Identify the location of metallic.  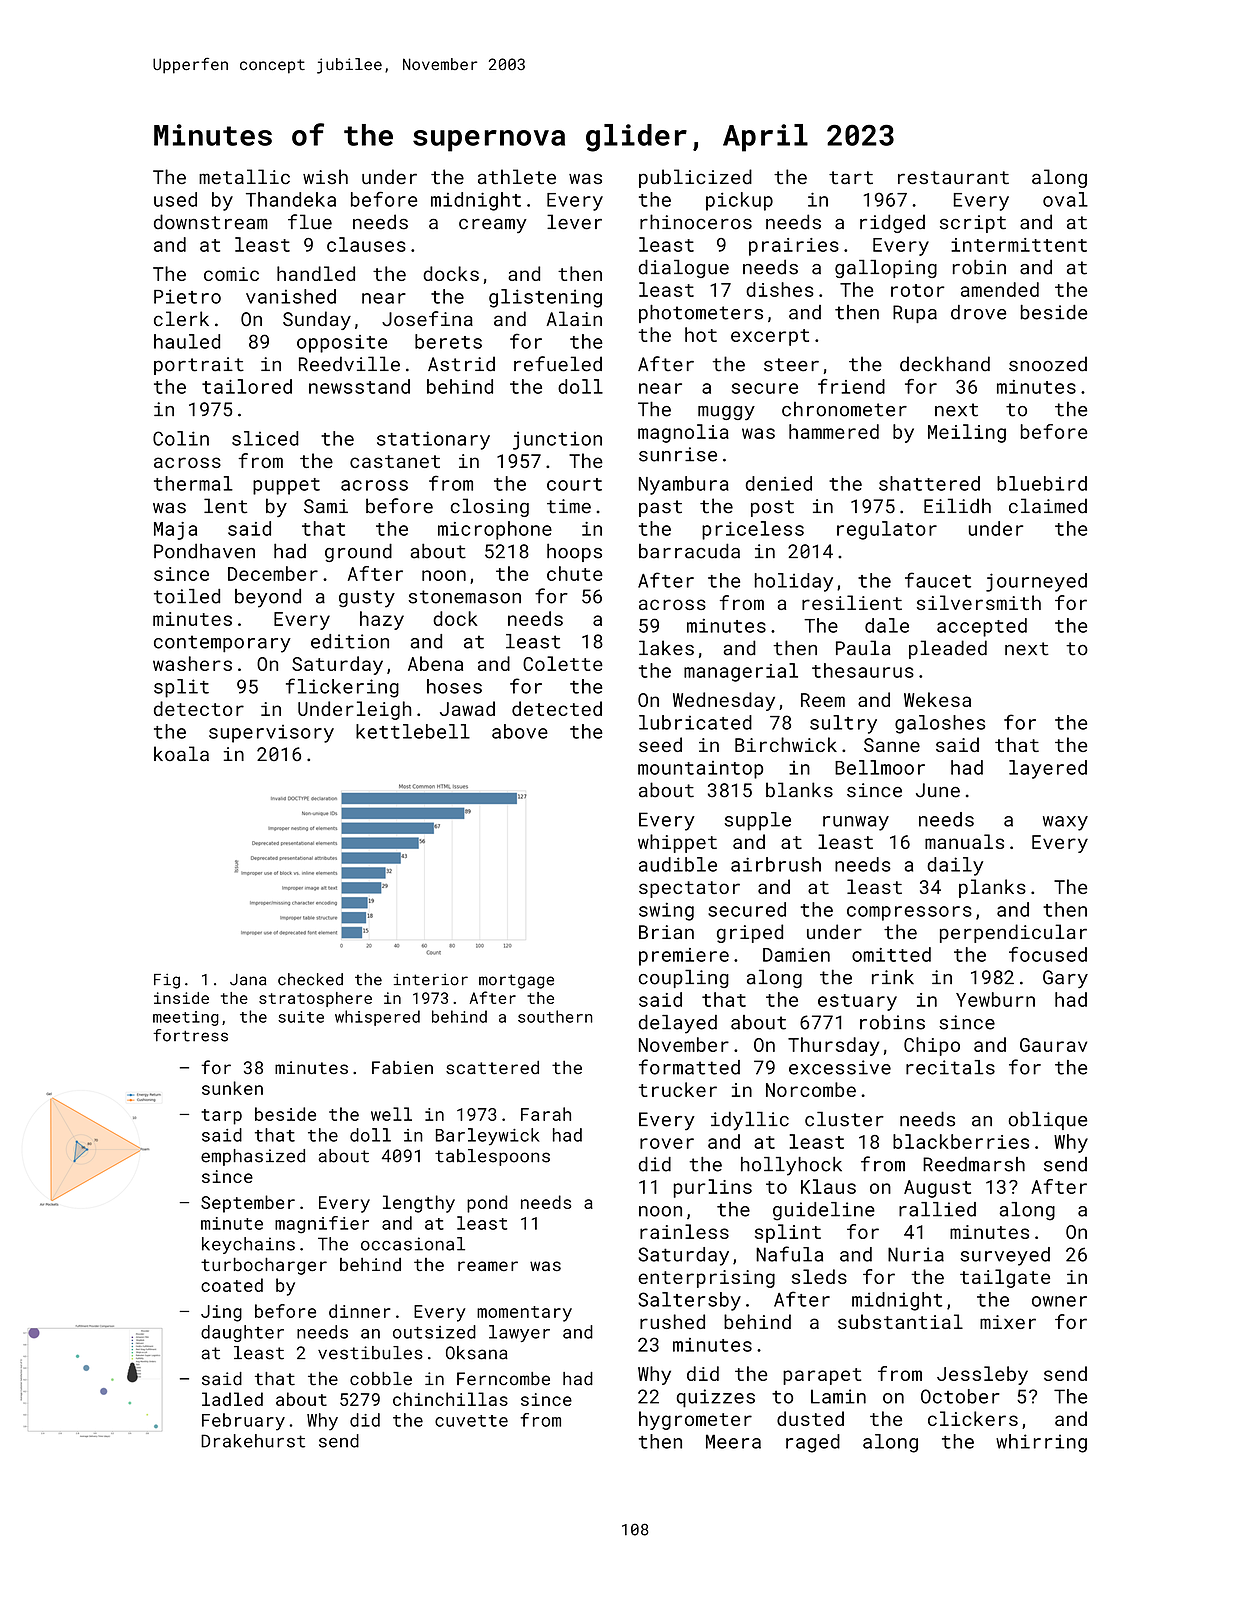
(244, 177).
